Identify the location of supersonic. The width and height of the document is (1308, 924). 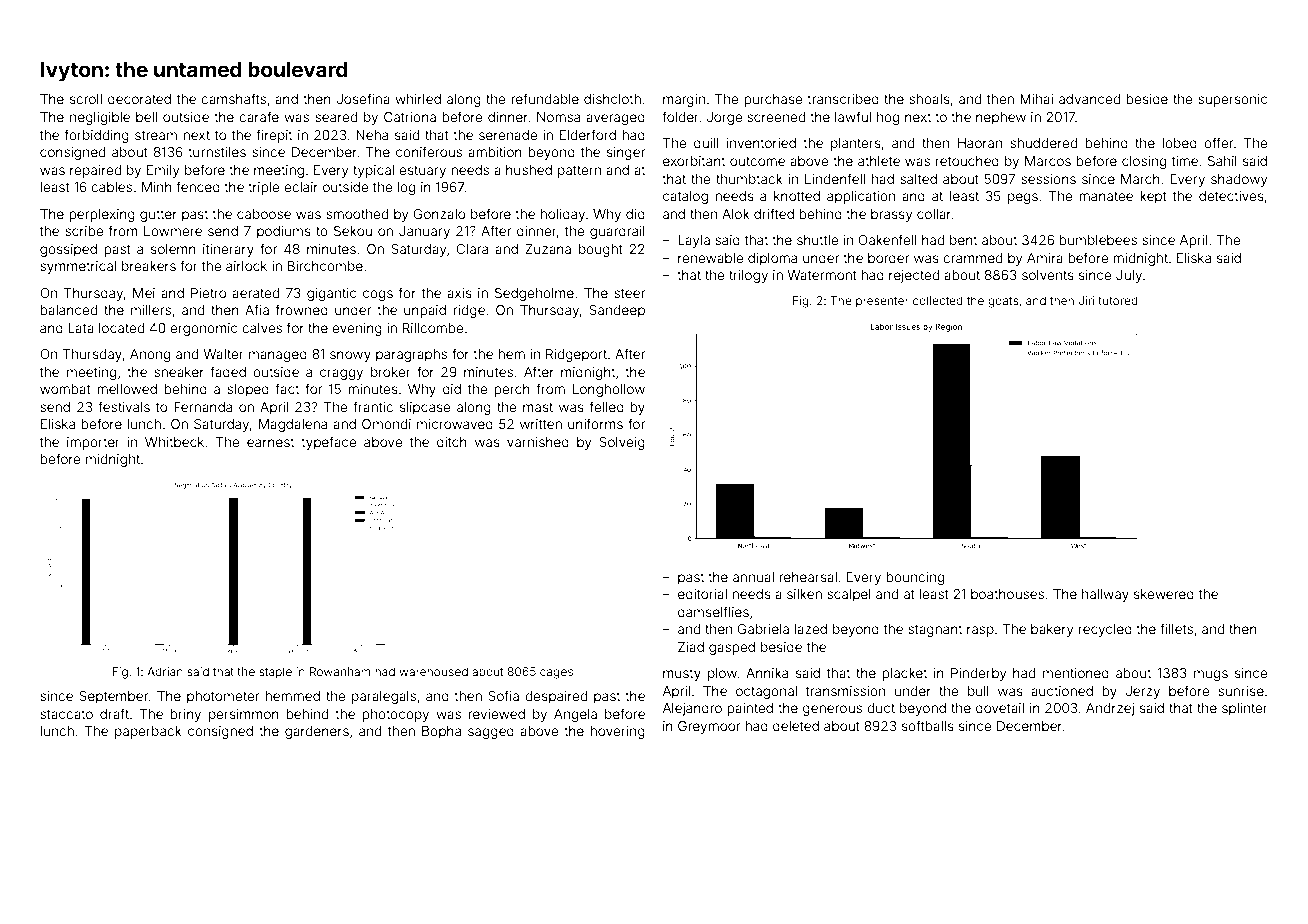
(1232, 100).
